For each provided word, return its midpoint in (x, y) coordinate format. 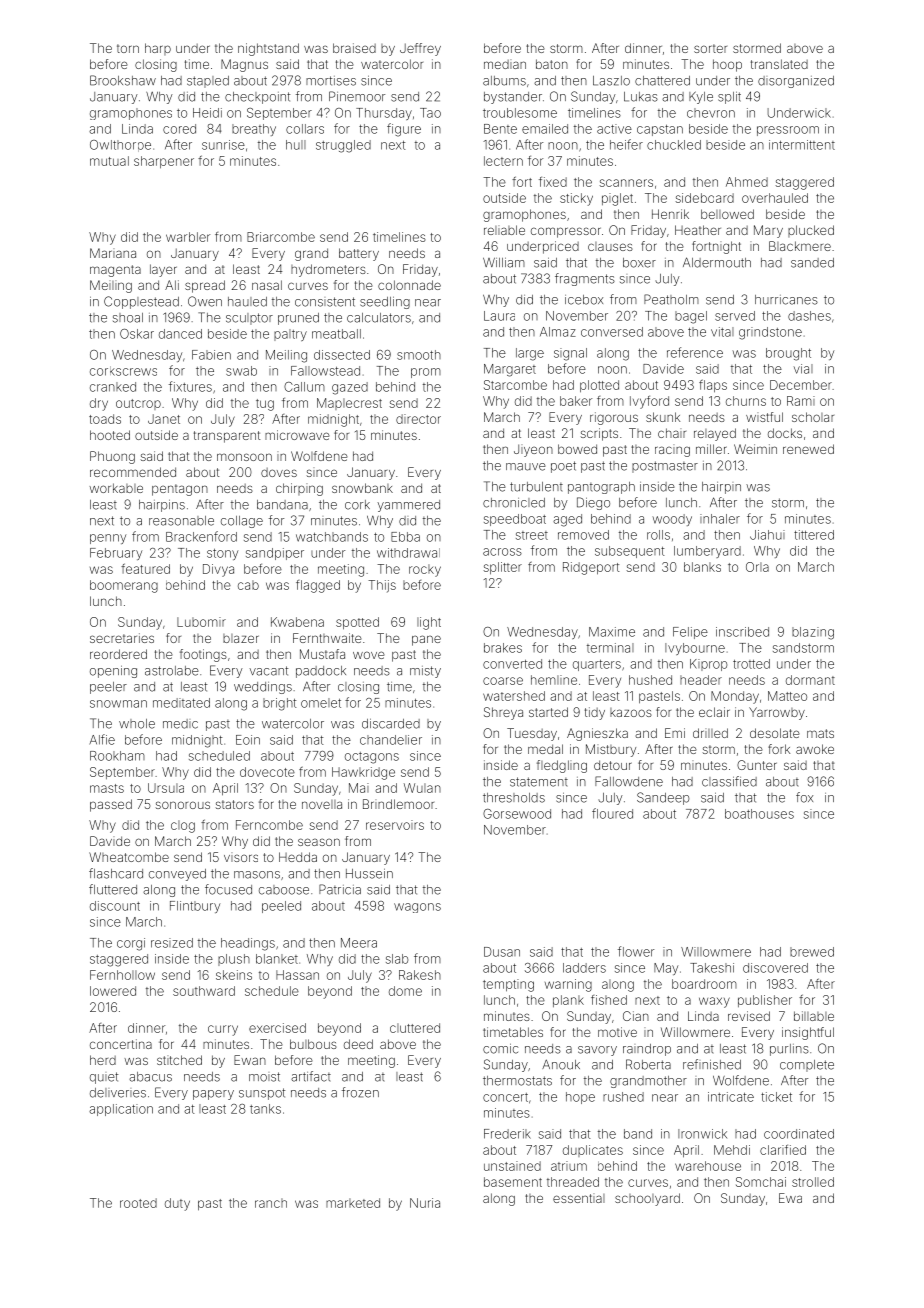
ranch (271, 1203)
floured (612, 813)
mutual (109, 161)
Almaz (558, 332)
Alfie (102, 739)
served (735, 316)
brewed (812, 952)
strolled (813, 1182)
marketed (353, 1203)
